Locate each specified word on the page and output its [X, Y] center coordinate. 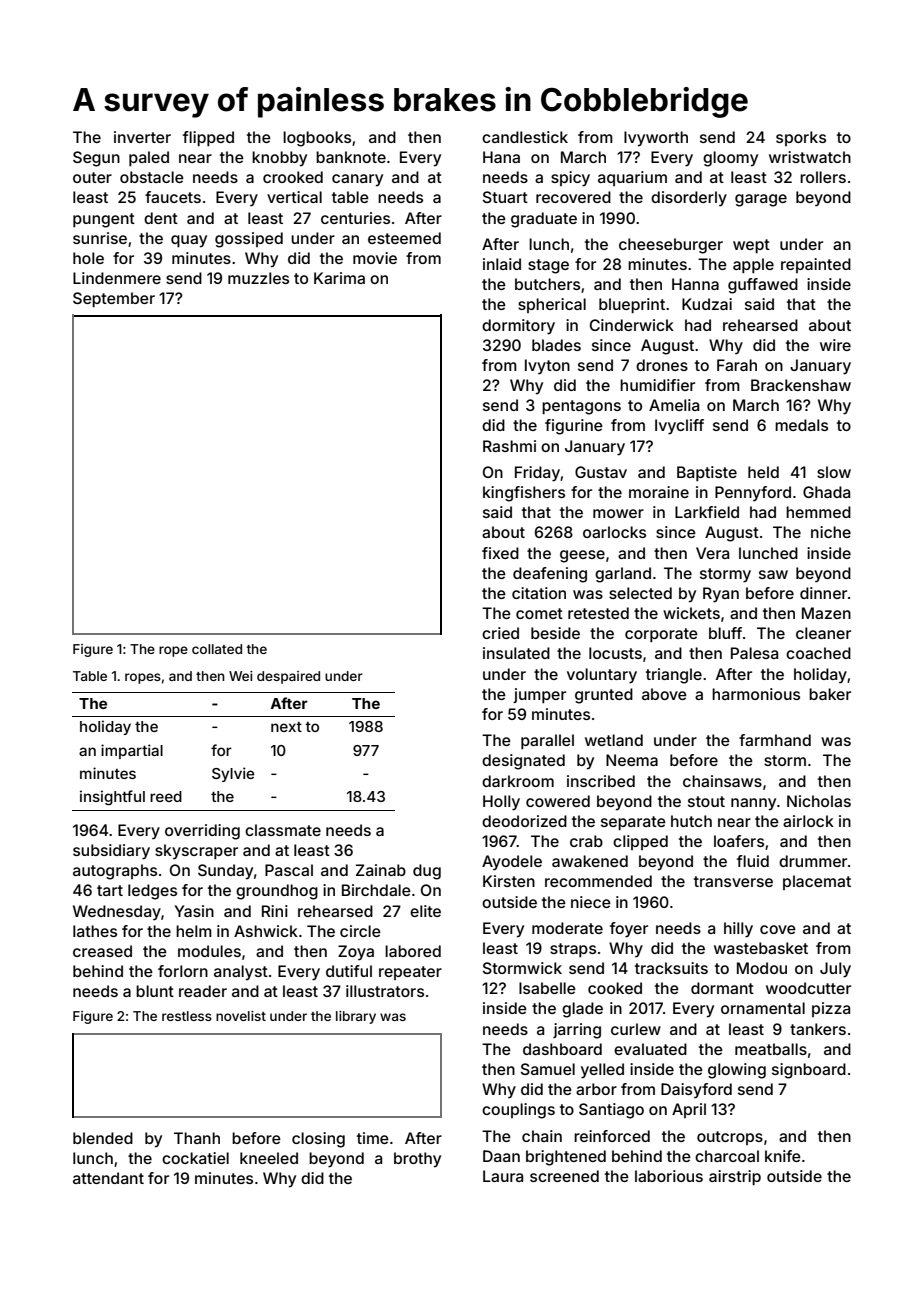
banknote [351, 157]
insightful [112, 798]
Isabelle [547, 988]
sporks [801, 138]
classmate [283, 830]
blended [103, 1138]
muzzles [258, 278]
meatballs [771, 1049]
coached [818, 653]
